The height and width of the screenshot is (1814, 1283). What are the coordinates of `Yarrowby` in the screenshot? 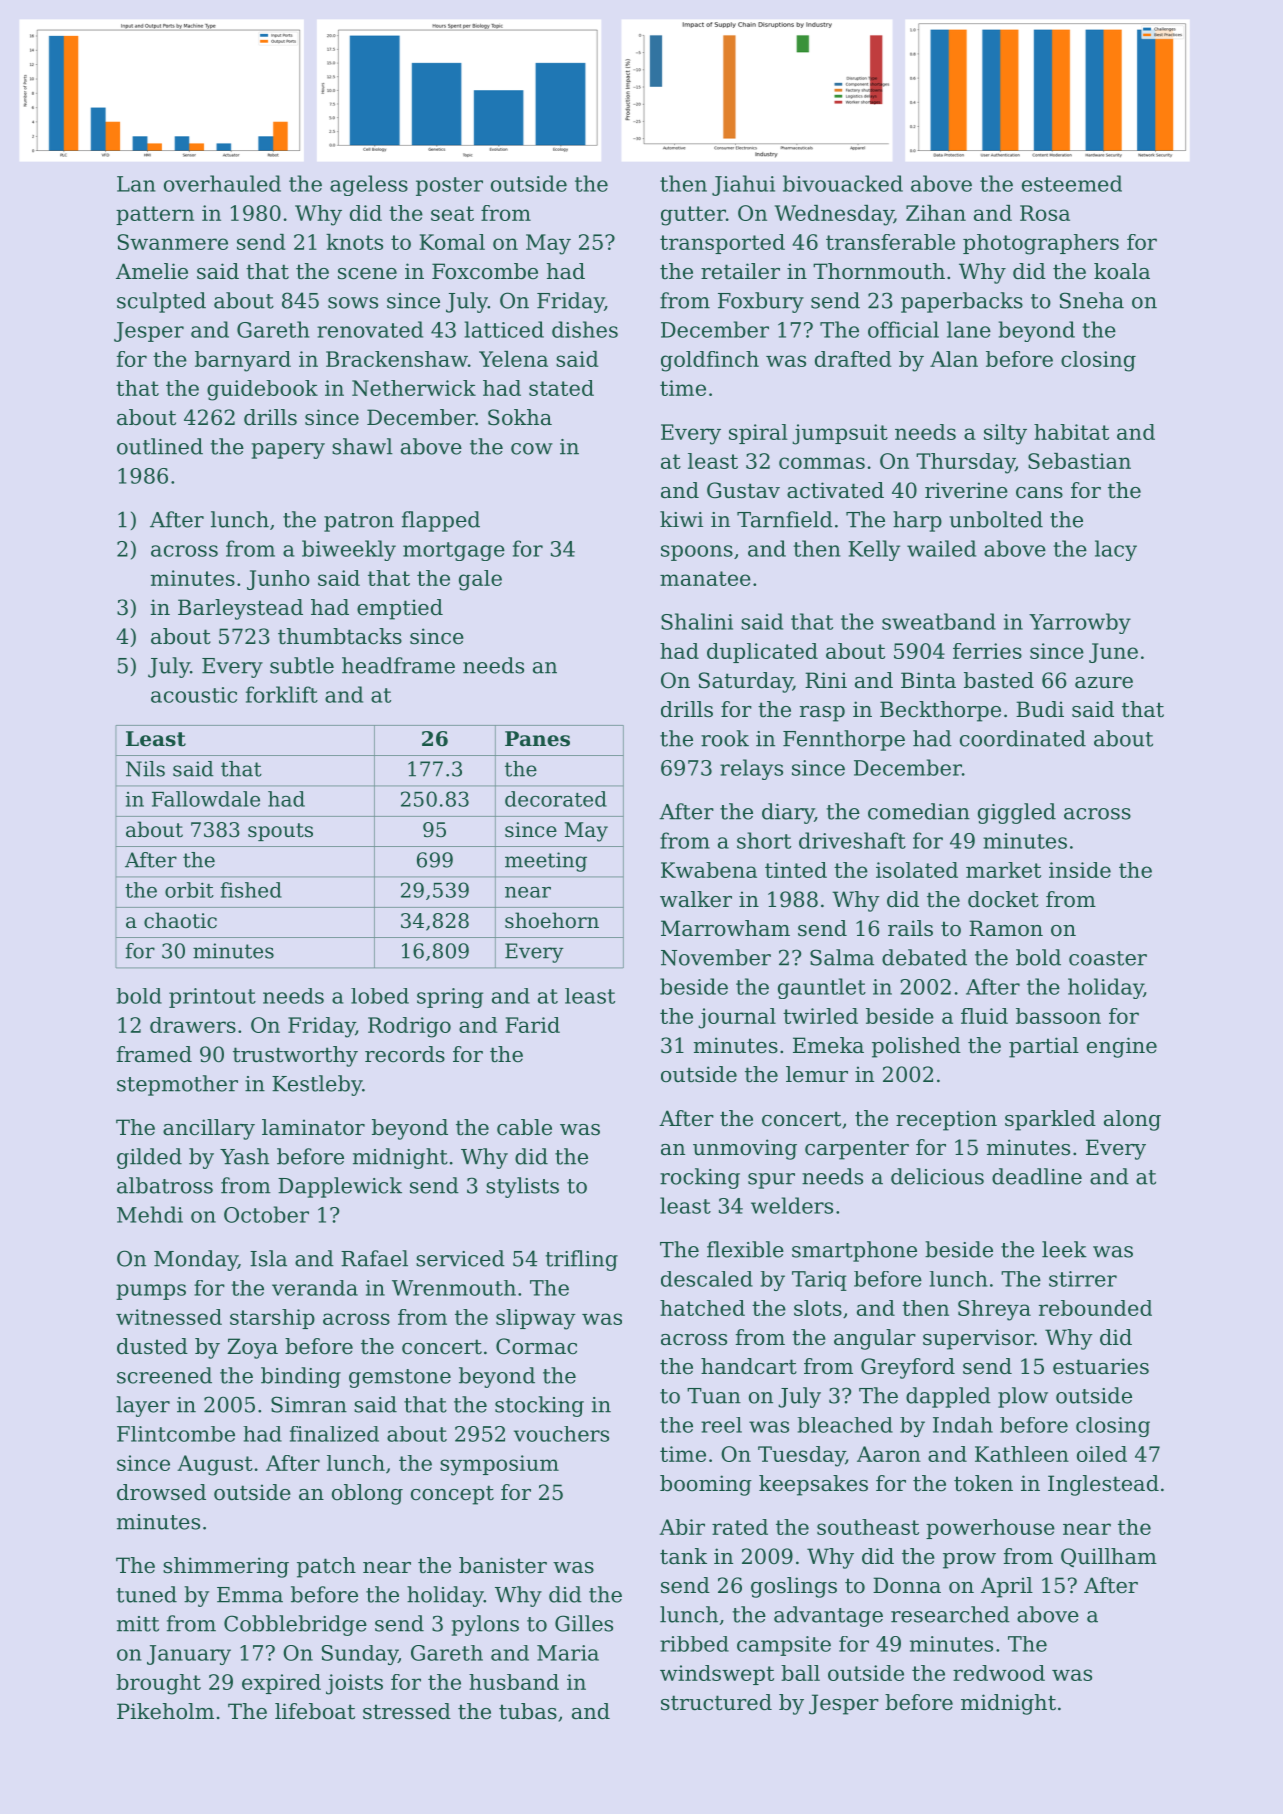 It's located at (1080, 623).
